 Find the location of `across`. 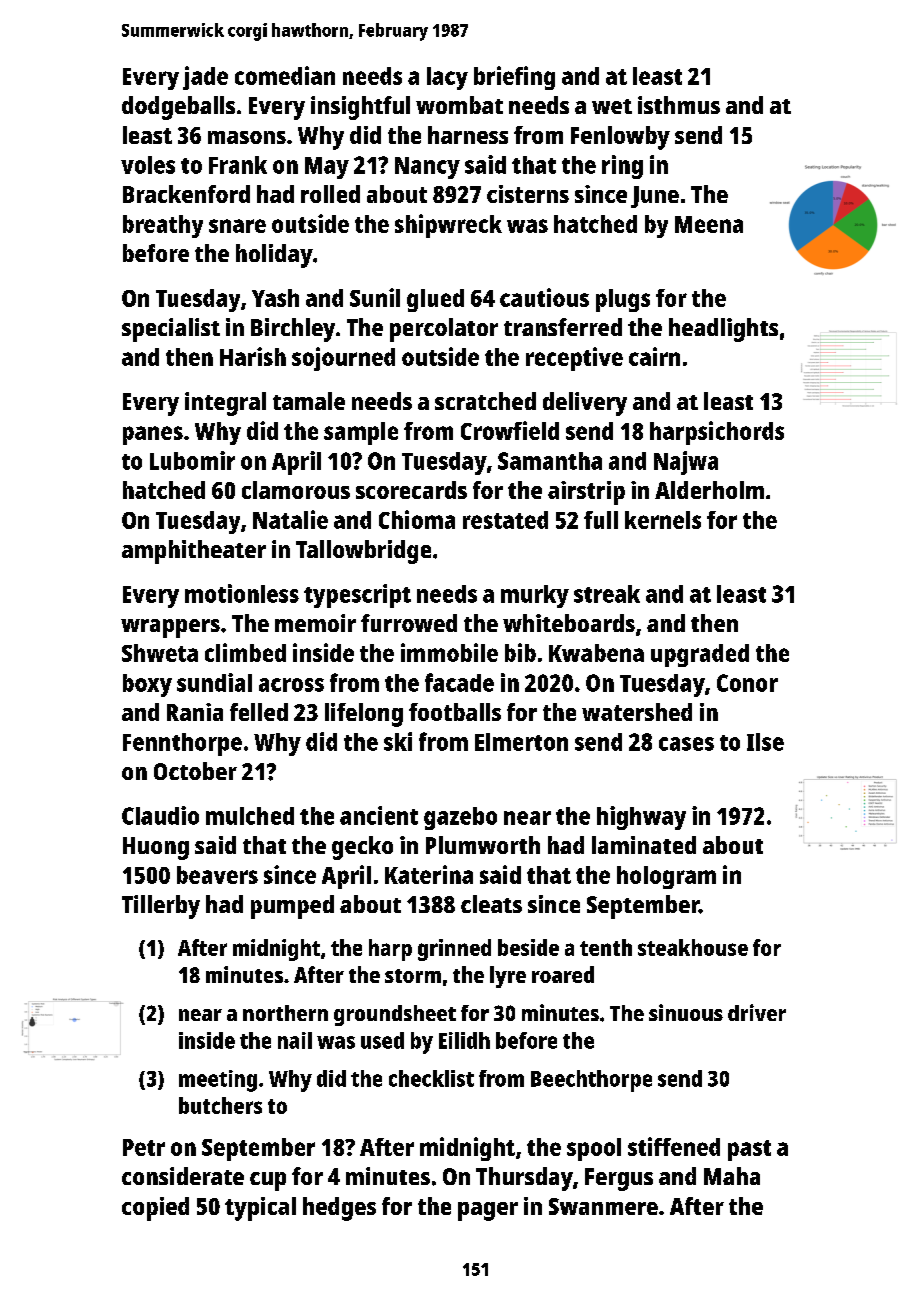

across is located at coordinates (291, 685).
